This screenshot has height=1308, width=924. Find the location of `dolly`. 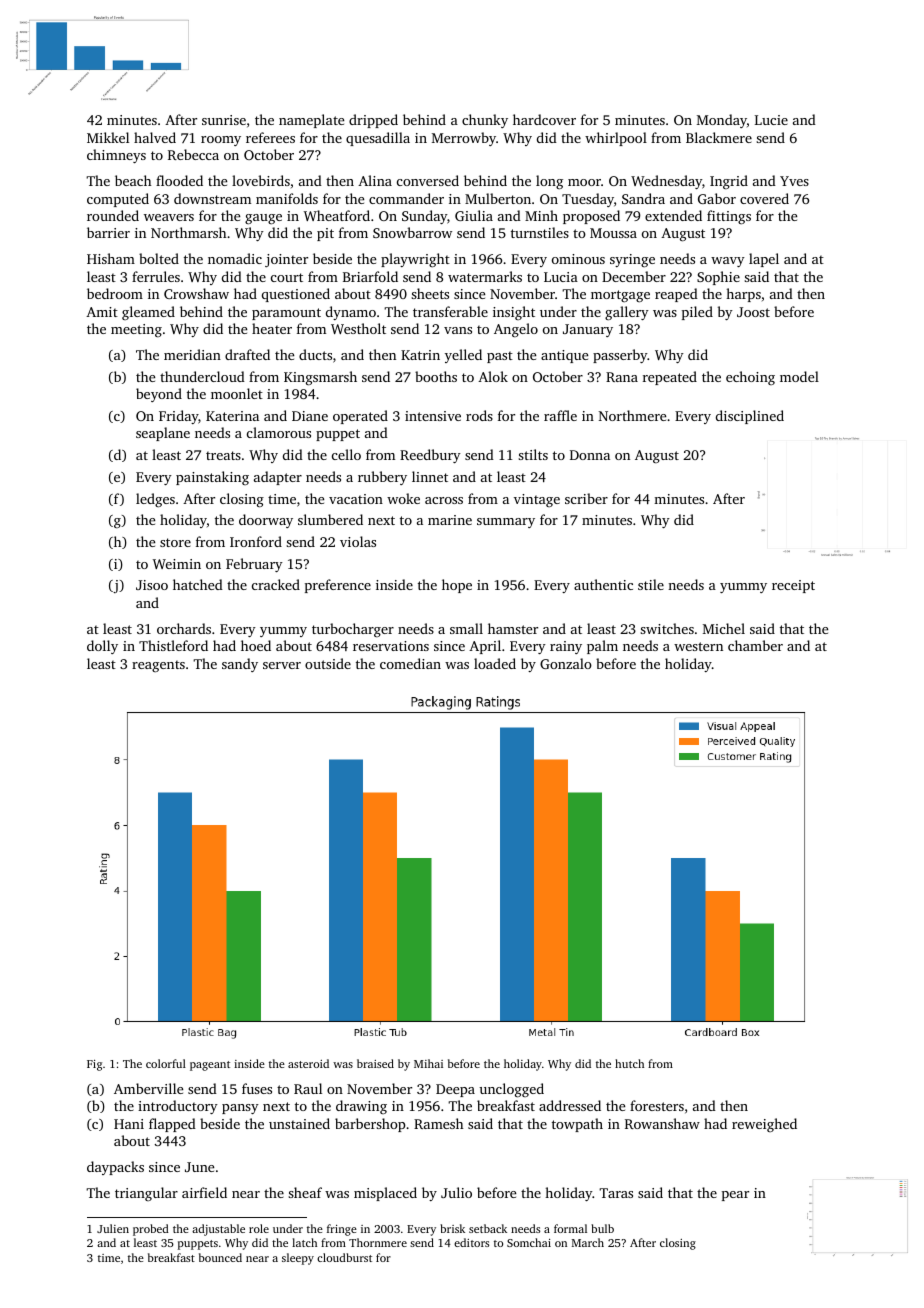

dolly is located at coordinates (102, 647).
